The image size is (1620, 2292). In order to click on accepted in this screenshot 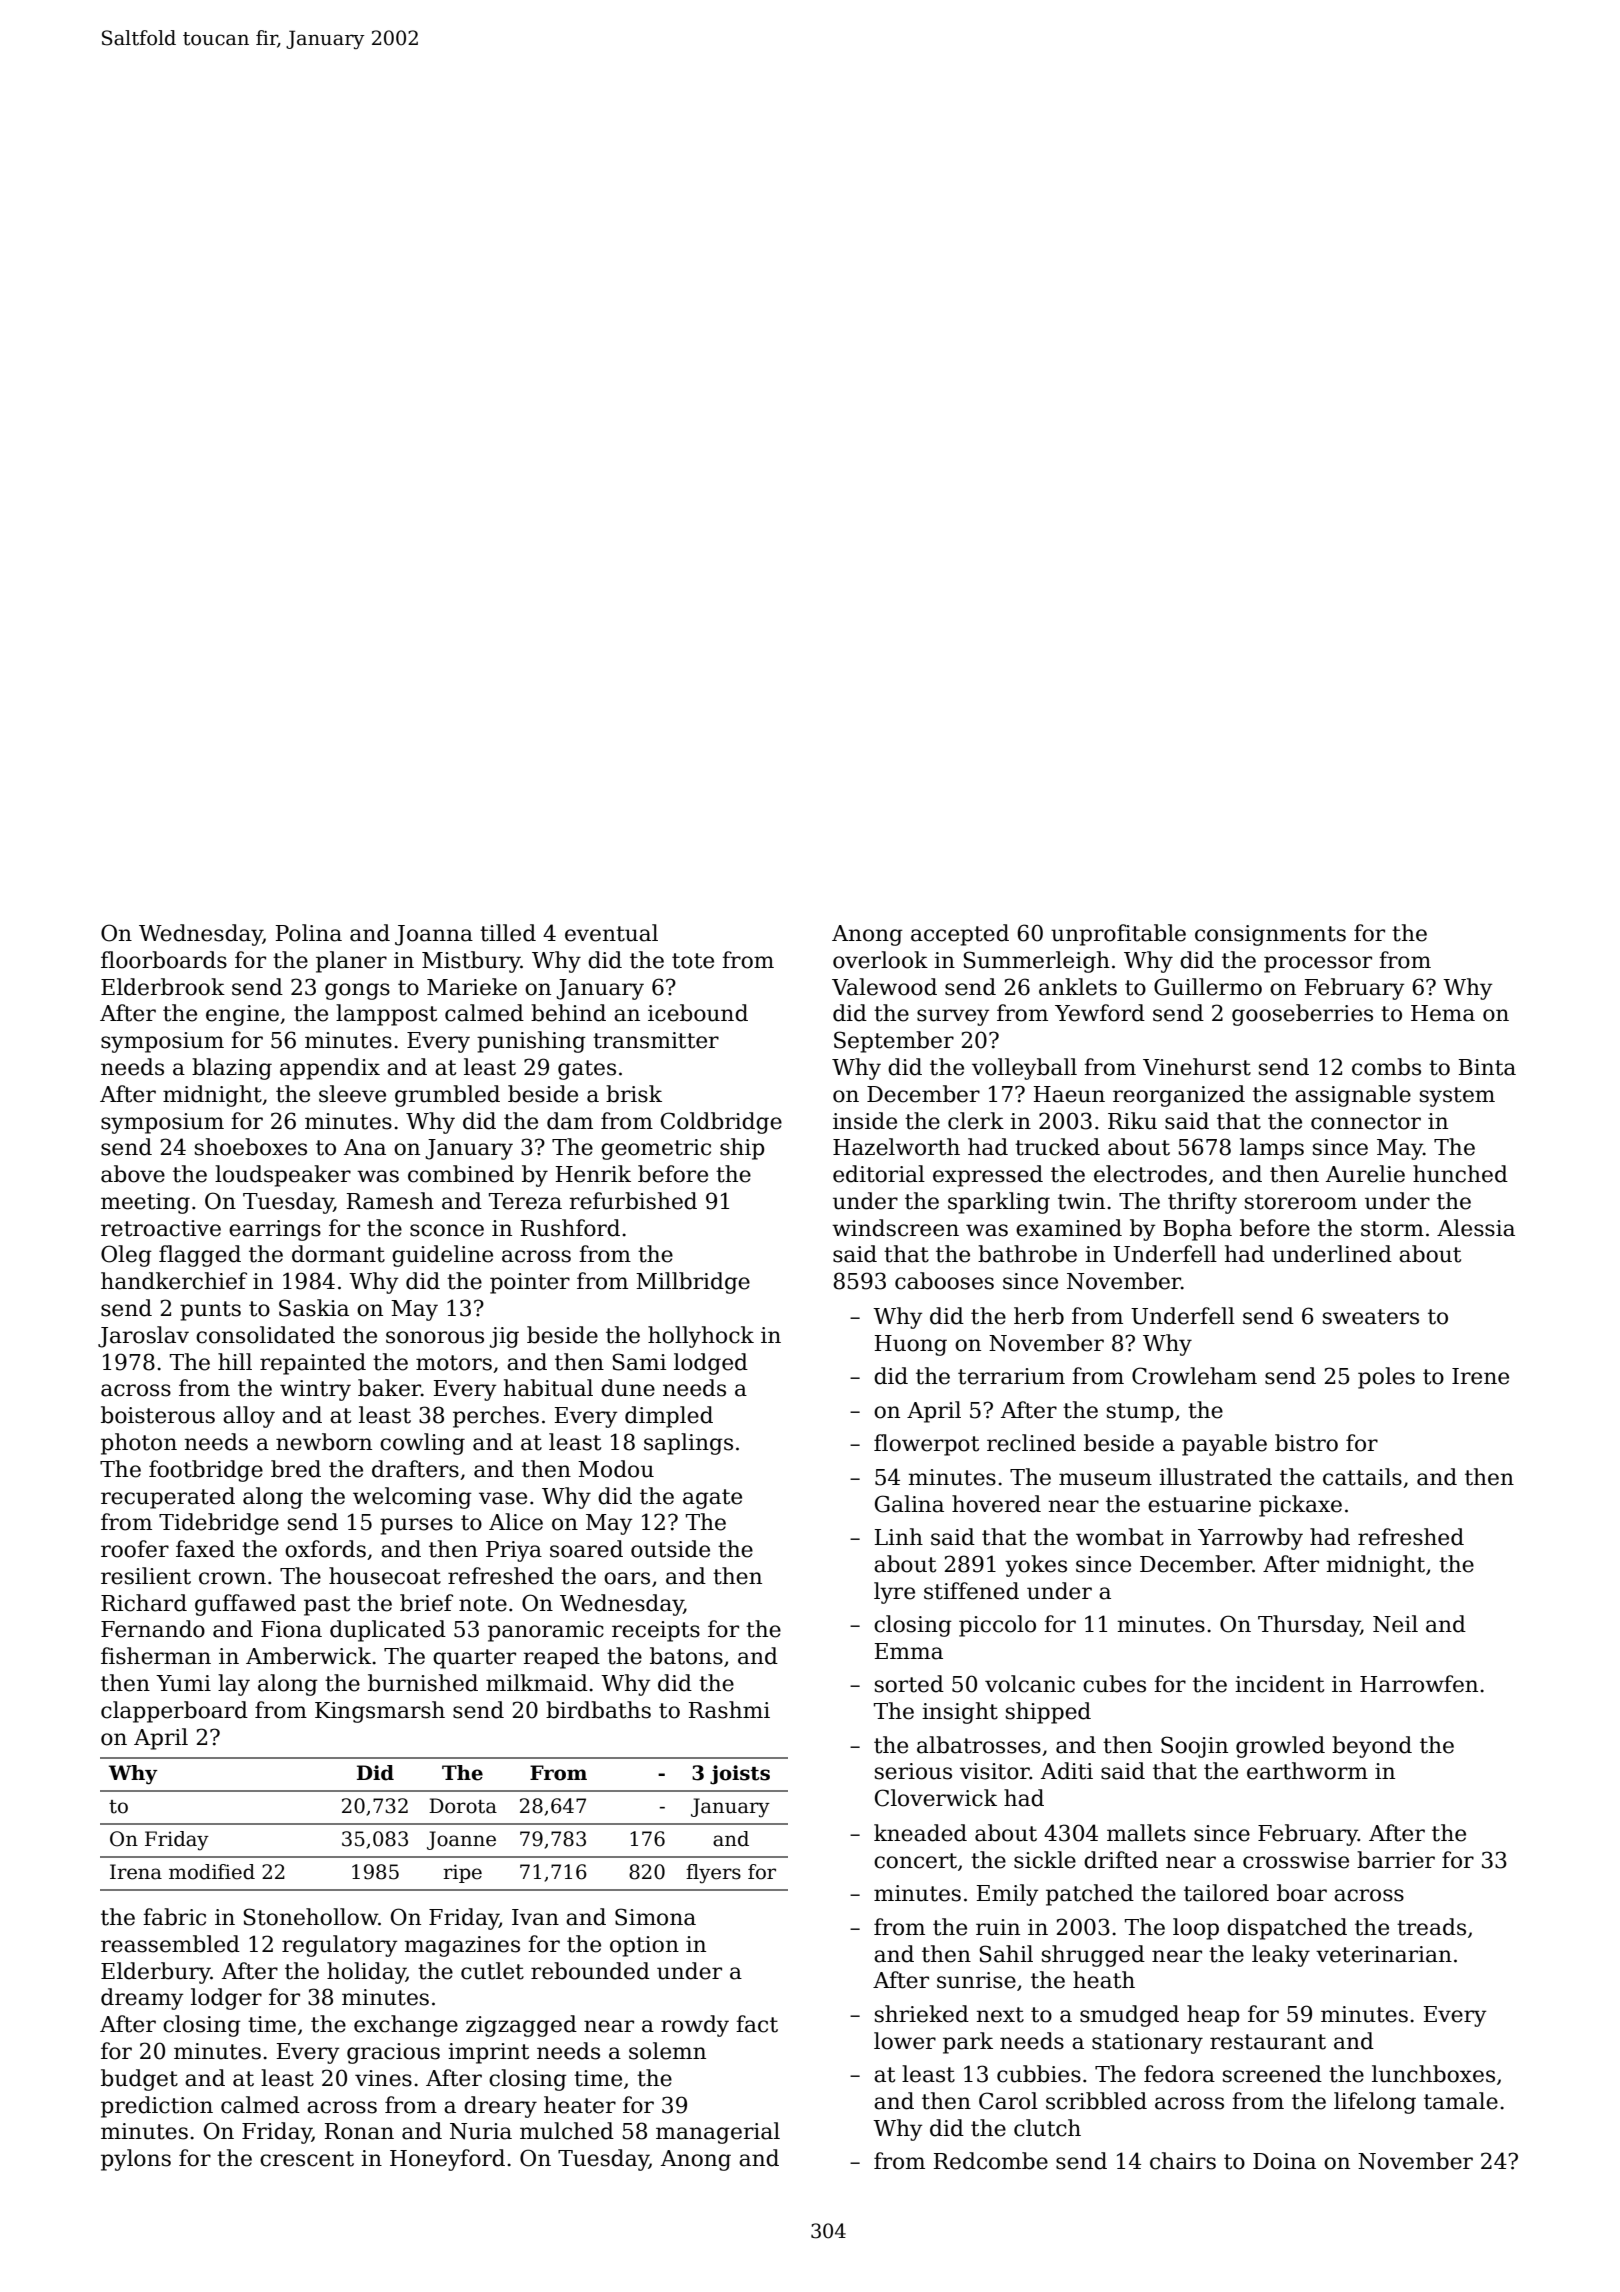, I will do `click(960, 935)`.
